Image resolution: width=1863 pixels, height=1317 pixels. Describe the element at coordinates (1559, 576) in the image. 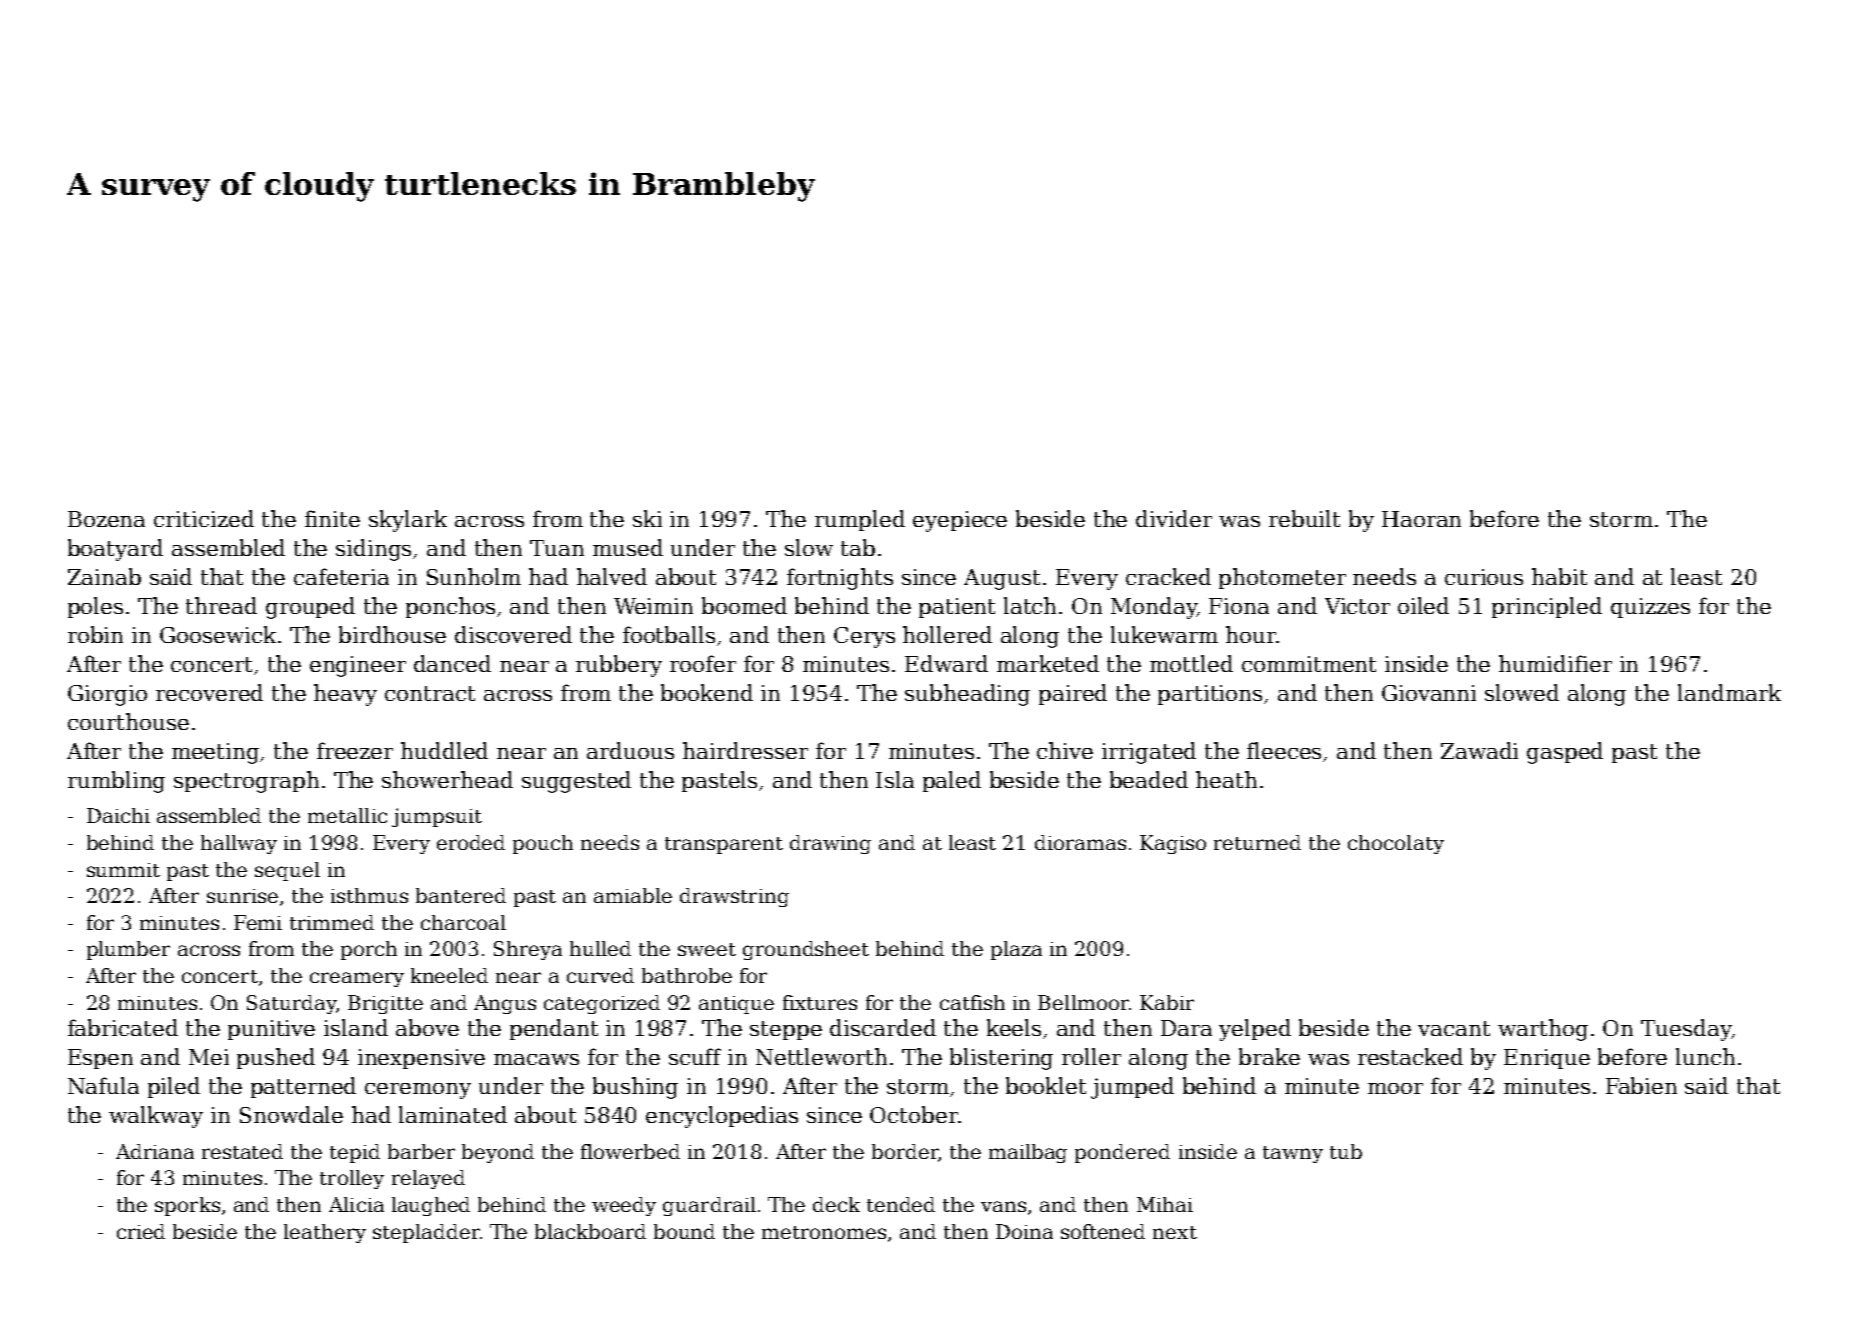

I see `habit` at that location.
